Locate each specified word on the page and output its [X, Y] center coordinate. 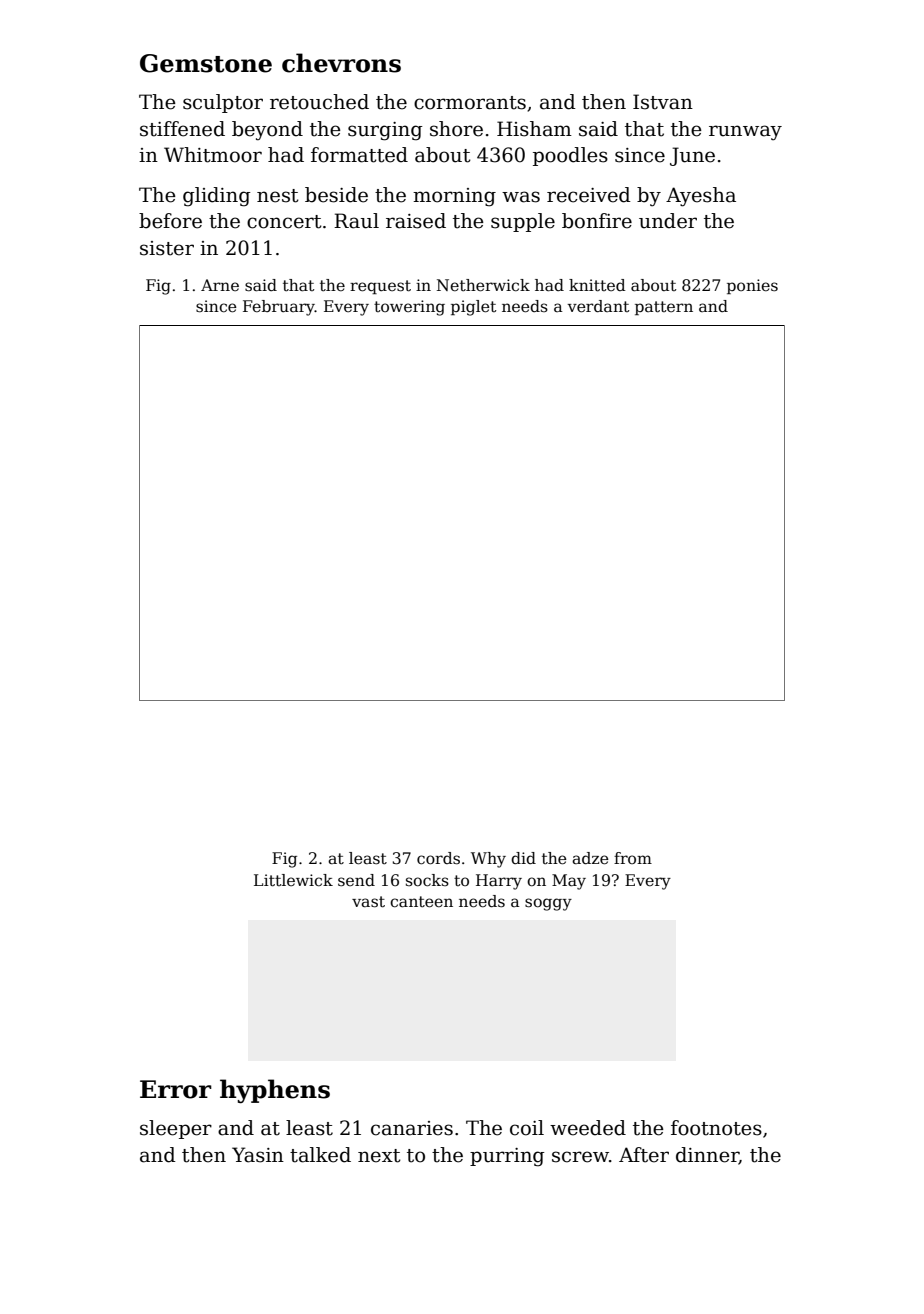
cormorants [470, 103]
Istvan [663, 102]
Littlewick [293, 880]
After [644, 1155]
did [523, 858]
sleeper [176, 1129]
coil [527, 1128]
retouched [319, 102]
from [633, 858]
